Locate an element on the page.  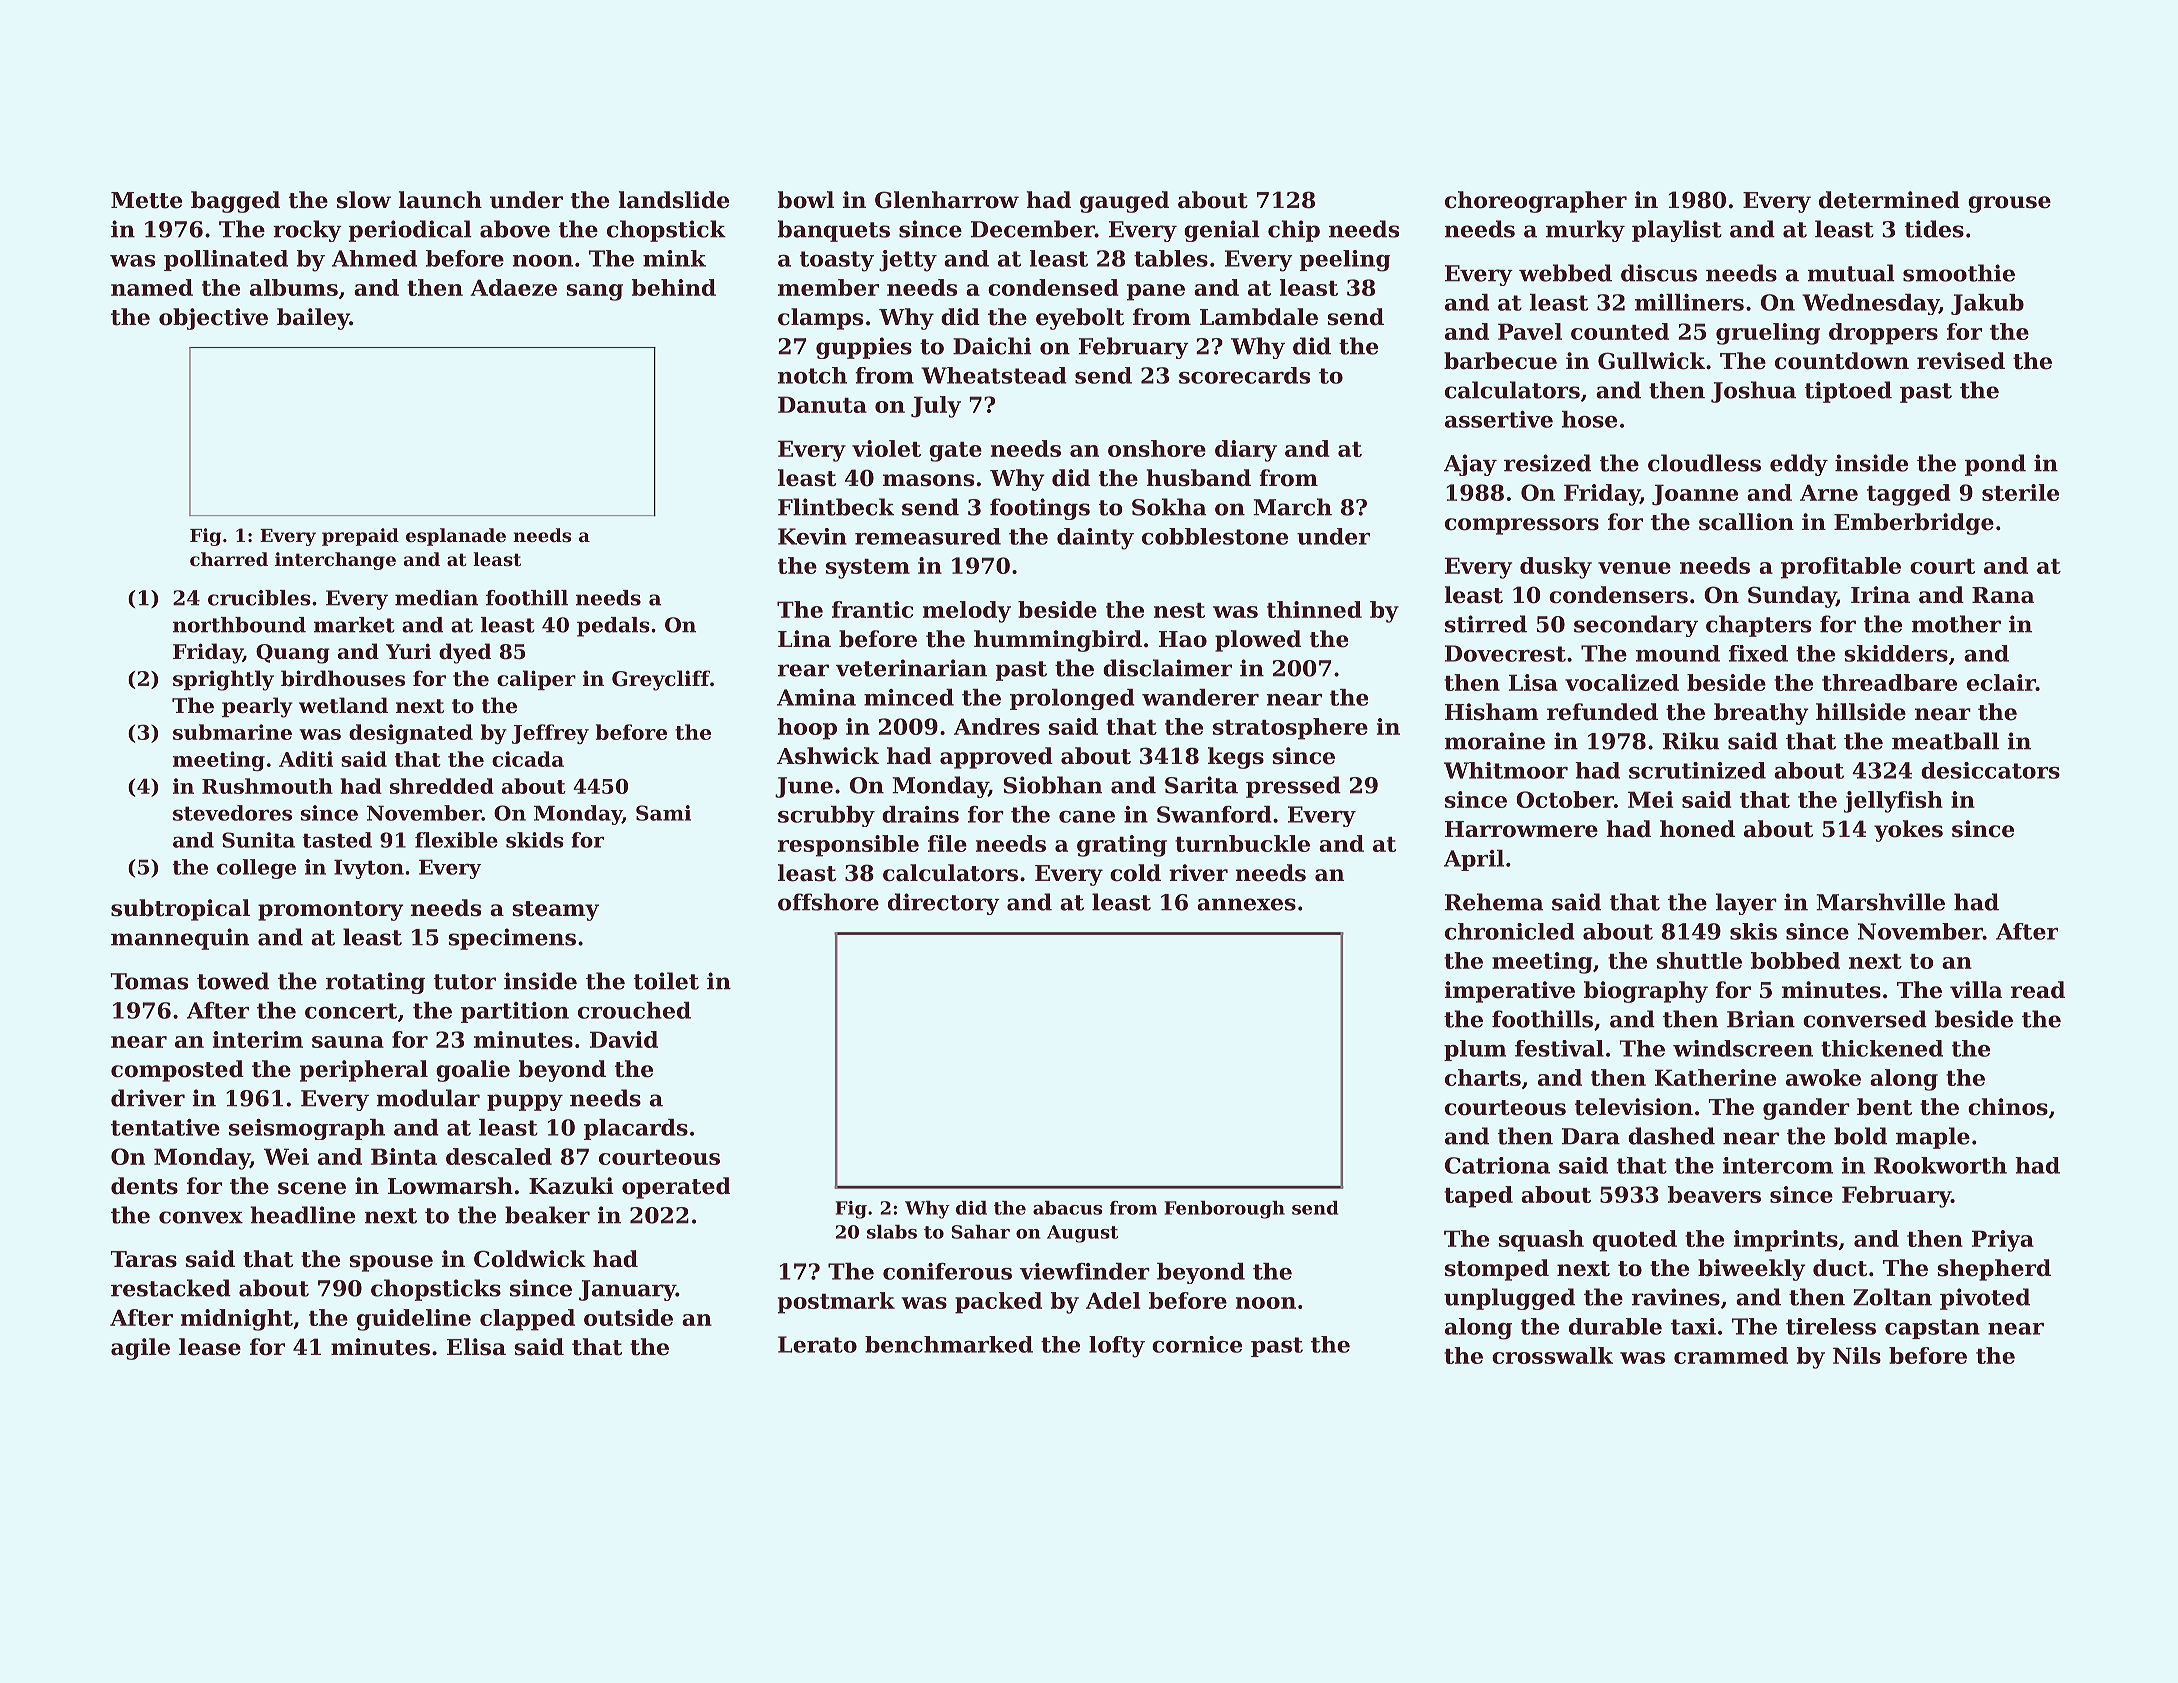
Adel is located at coordinates (1113, 1300).
